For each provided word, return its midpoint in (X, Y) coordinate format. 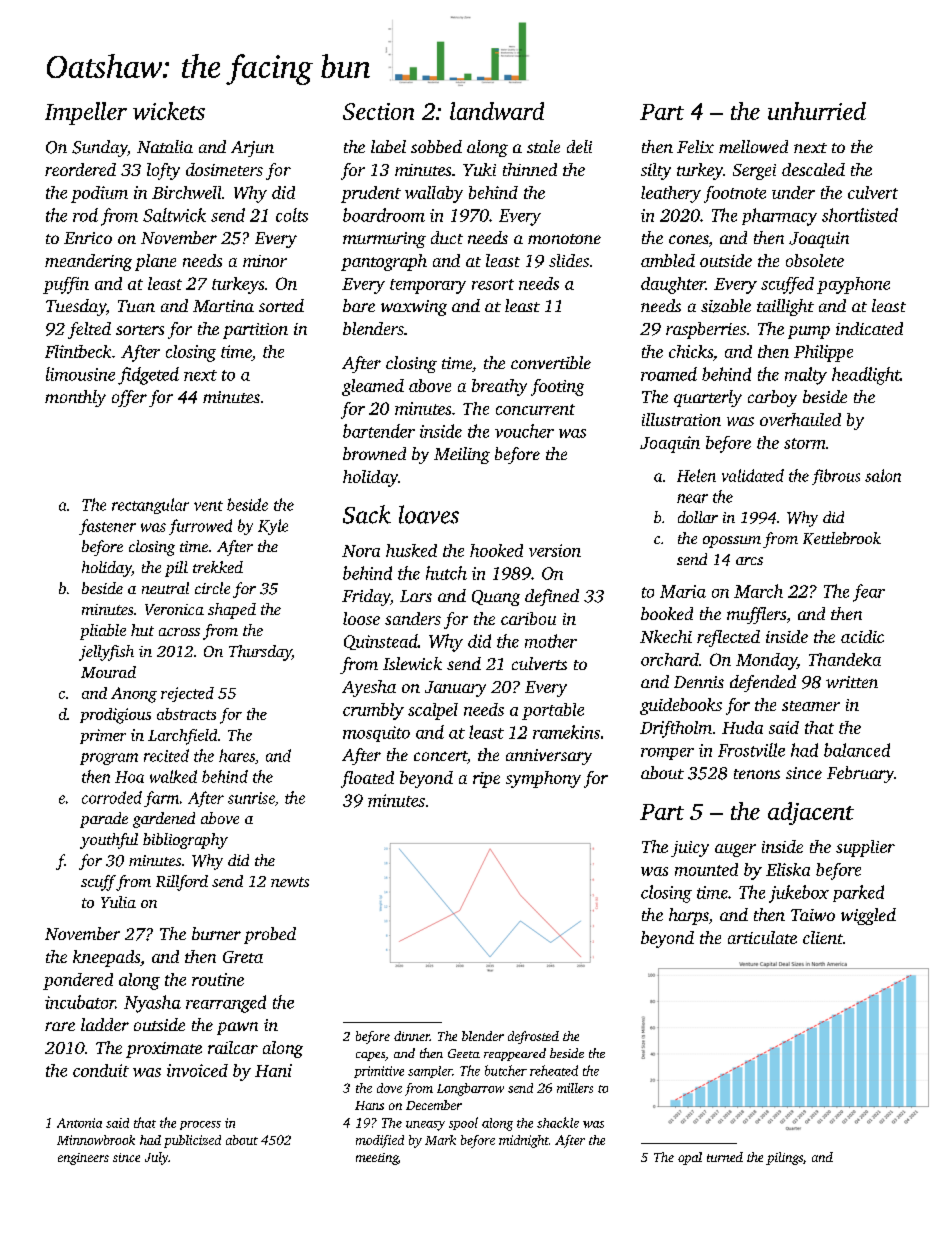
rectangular (150, 506)
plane (155, 262)
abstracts (186, 714)
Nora (361, 551)
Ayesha (369, 688)
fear (869, 593)
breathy (499, 387)
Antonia (79, 1123)
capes (370, 1056)
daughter (673, 285)
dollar (698, 517)
